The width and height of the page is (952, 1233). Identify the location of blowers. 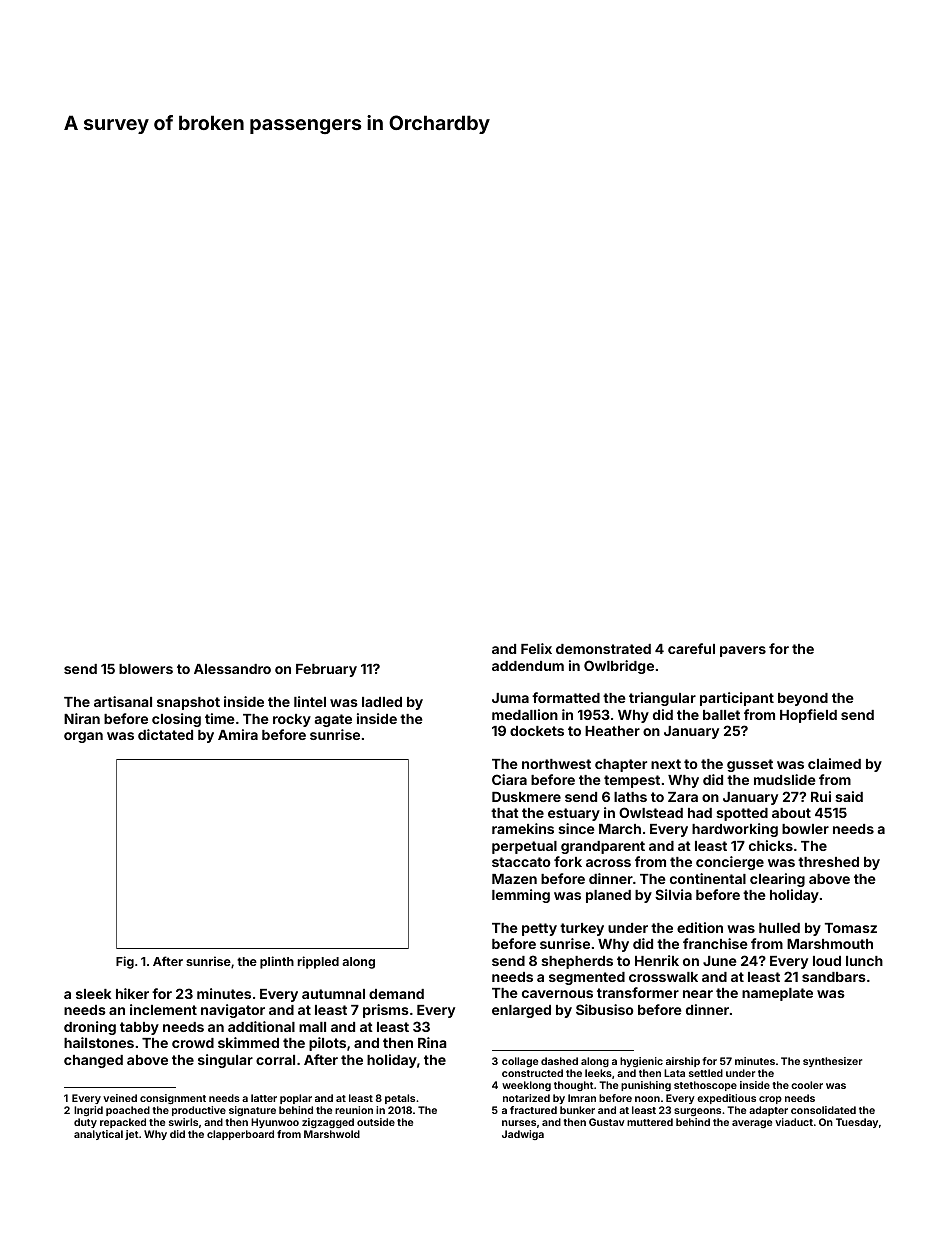
(146, 669).
